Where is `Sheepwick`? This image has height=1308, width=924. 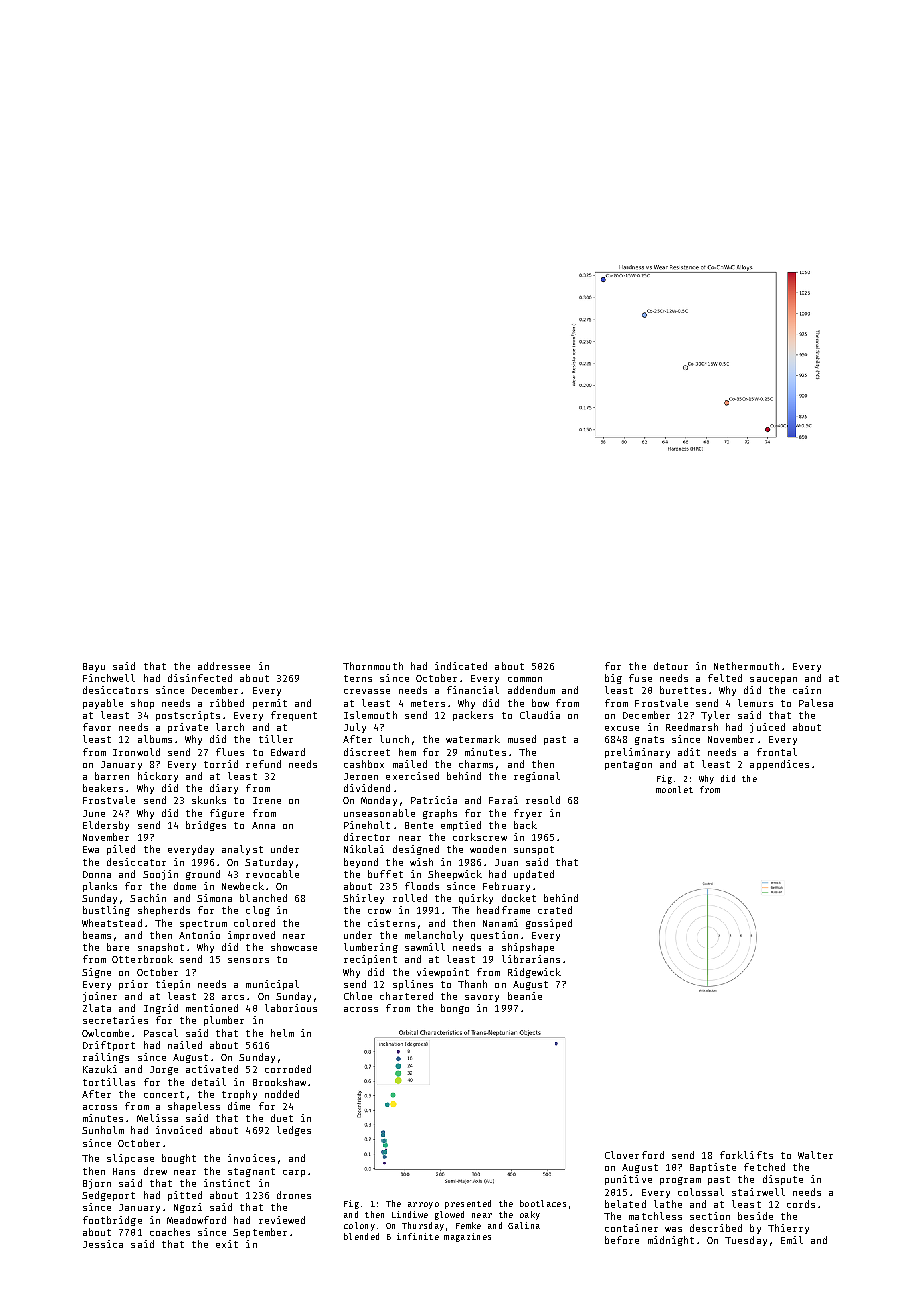
Sheepwick is located at coordinates (455, 875).
